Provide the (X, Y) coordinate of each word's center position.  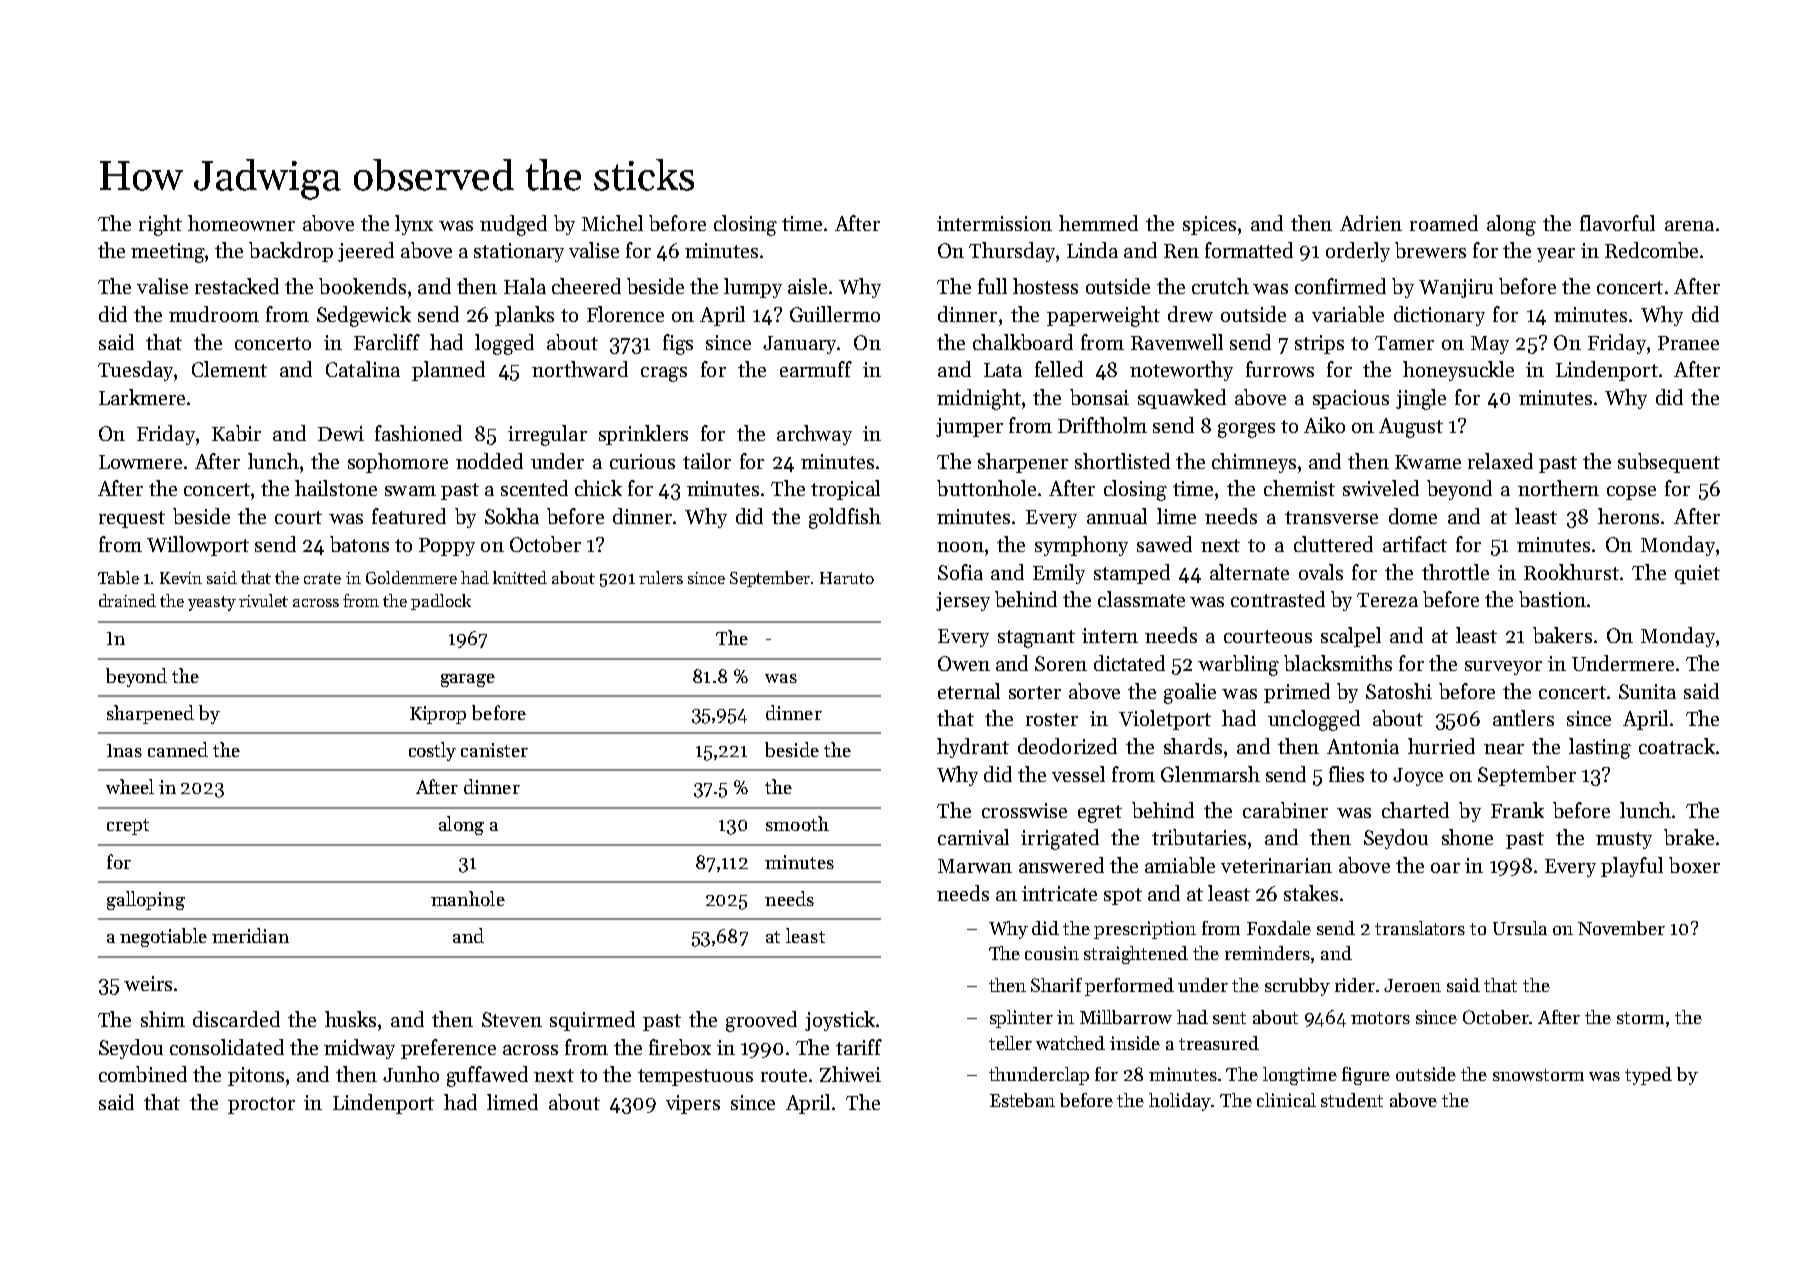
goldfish (845, 518)
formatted (1249, 250)
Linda (1092, 250)
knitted (520, 577)
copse (1631, 493)
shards (1193, 746)
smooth (797, 823)
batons (359, 544)
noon (960, 547)
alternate (1249, 572)
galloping (146, 900)
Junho (411, 1074)
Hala (525, 286)
